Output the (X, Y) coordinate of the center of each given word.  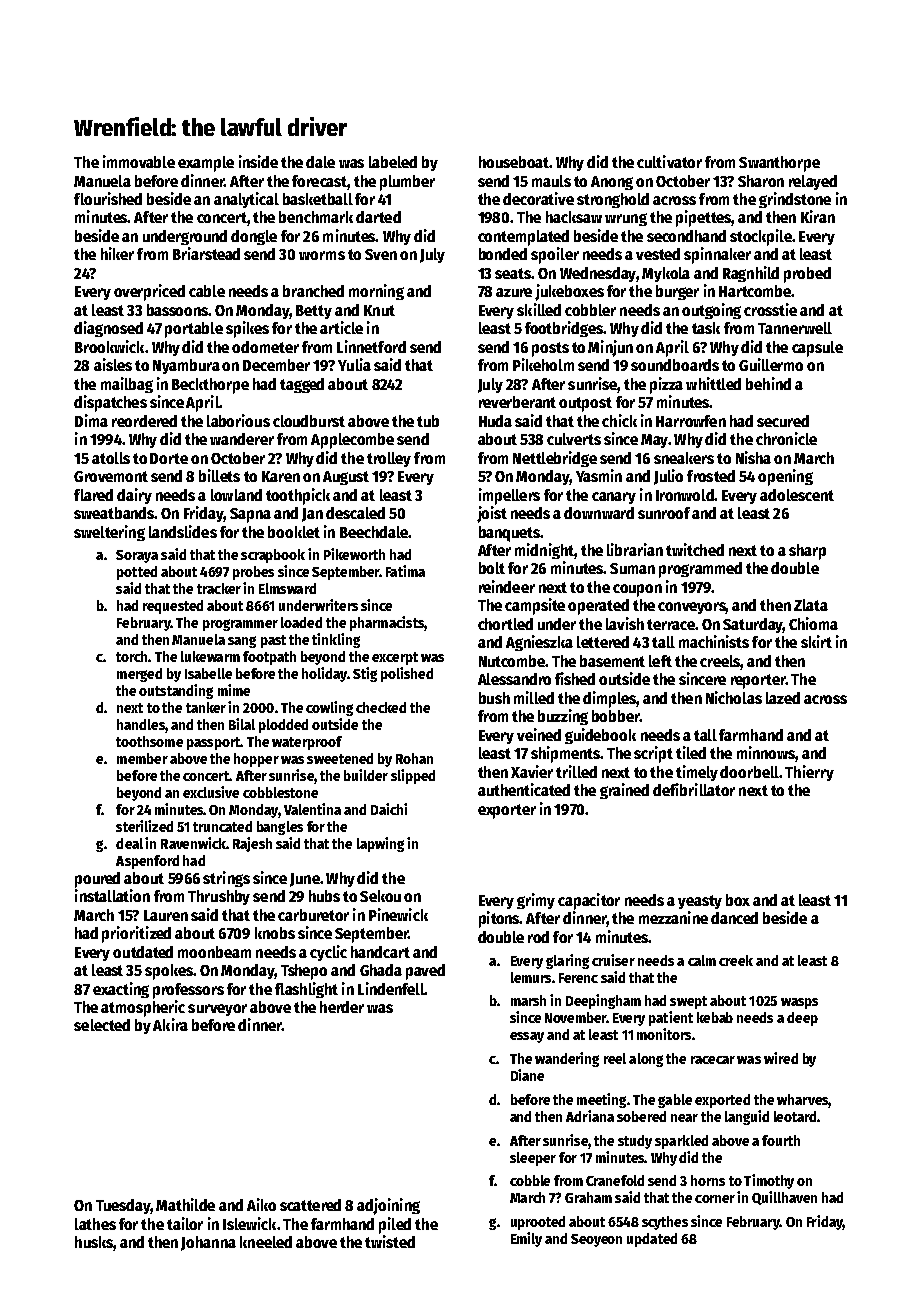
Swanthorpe (779, 164)
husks (94, 1242)
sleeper (533, 1159)
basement (612, 661)
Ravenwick (193, 843)
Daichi (389, 809)
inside (258, 161)
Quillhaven (784, 1198)
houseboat (514, 162)
